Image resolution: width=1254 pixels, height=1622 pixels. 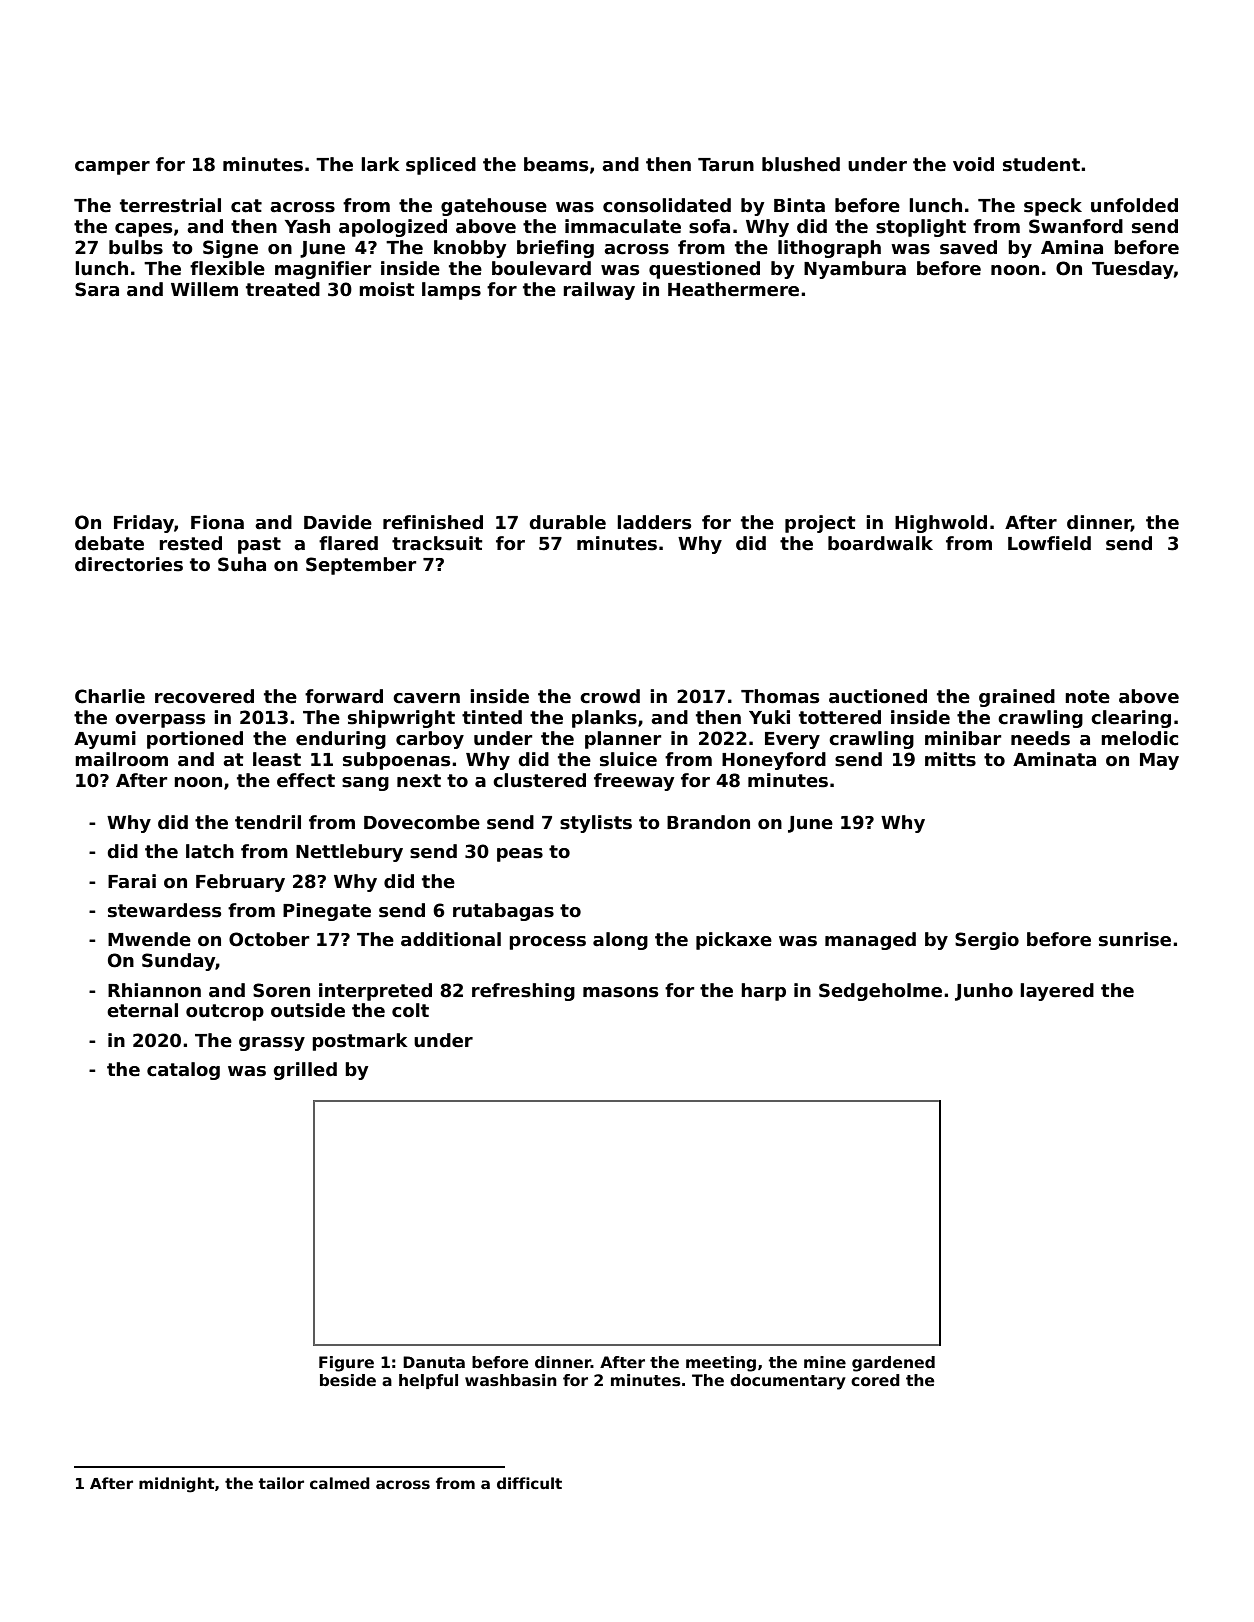 I want to click on beams, so click(x=556, y=164).
